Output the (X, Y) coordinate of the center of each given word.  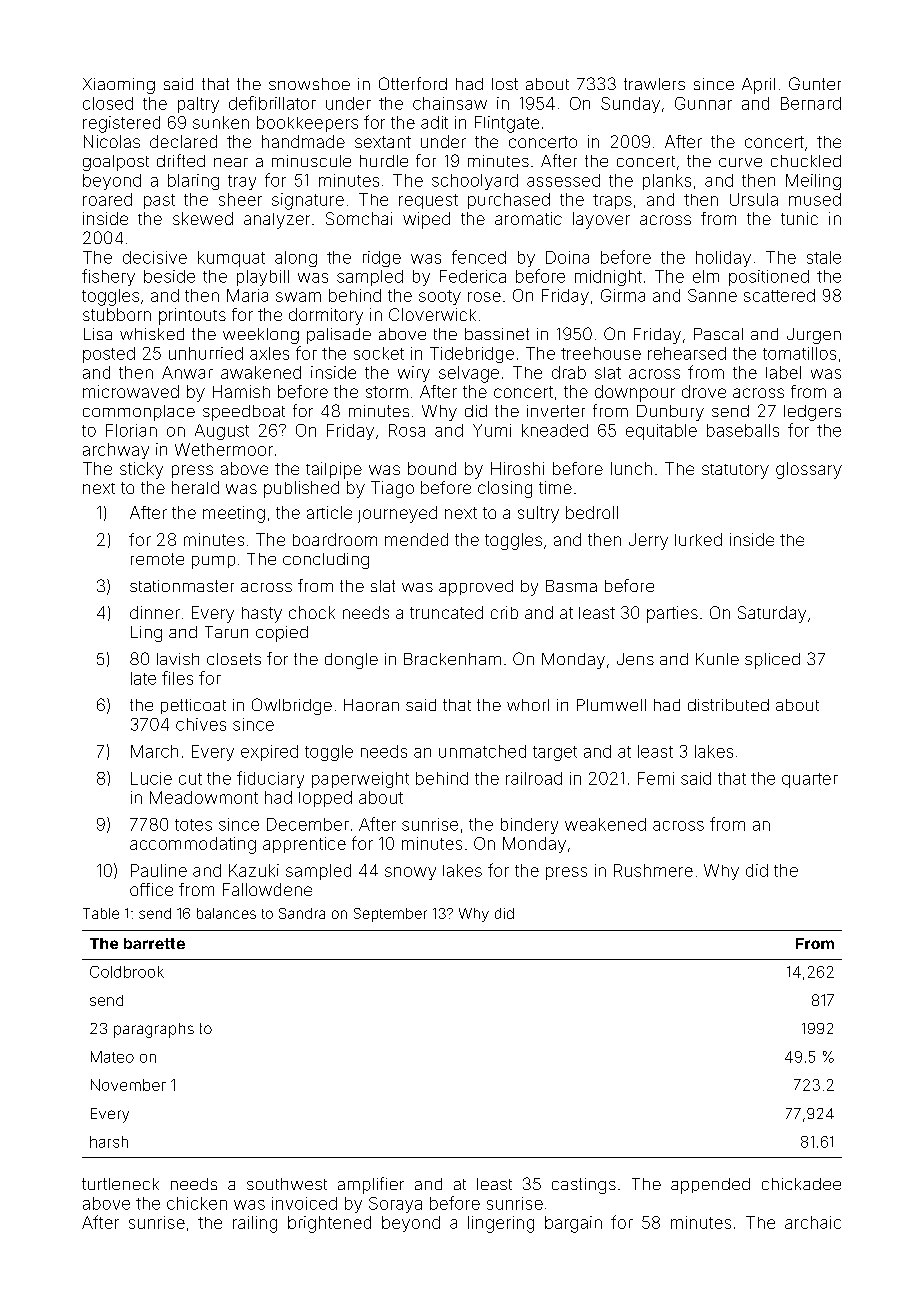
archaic (813, 1222)
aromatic (528, 218)
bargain (573, 1224)
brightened (329, 1224)
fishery (108, 277)
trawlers (654, 84)
